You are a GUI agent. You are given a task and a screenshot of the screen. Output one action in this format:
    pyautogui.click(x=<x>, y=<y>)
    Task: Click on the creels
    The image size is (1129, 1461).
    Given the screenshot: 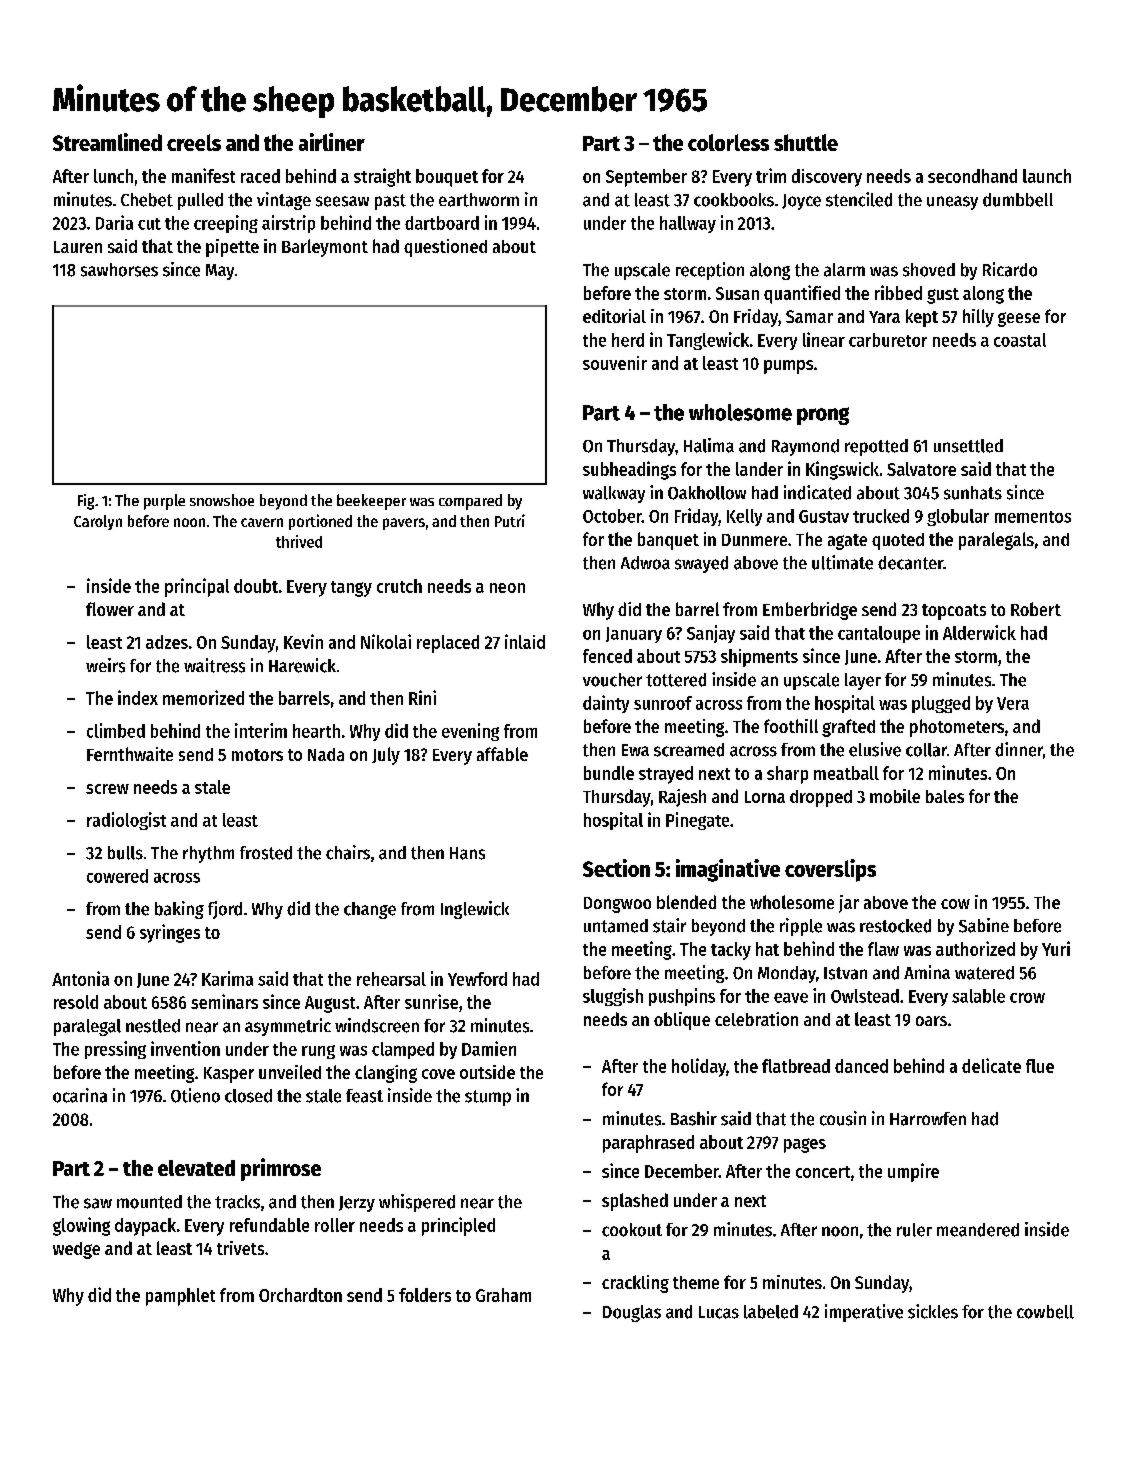 What is the action you would take?
    pyautogui.click(x=194, y=142)
